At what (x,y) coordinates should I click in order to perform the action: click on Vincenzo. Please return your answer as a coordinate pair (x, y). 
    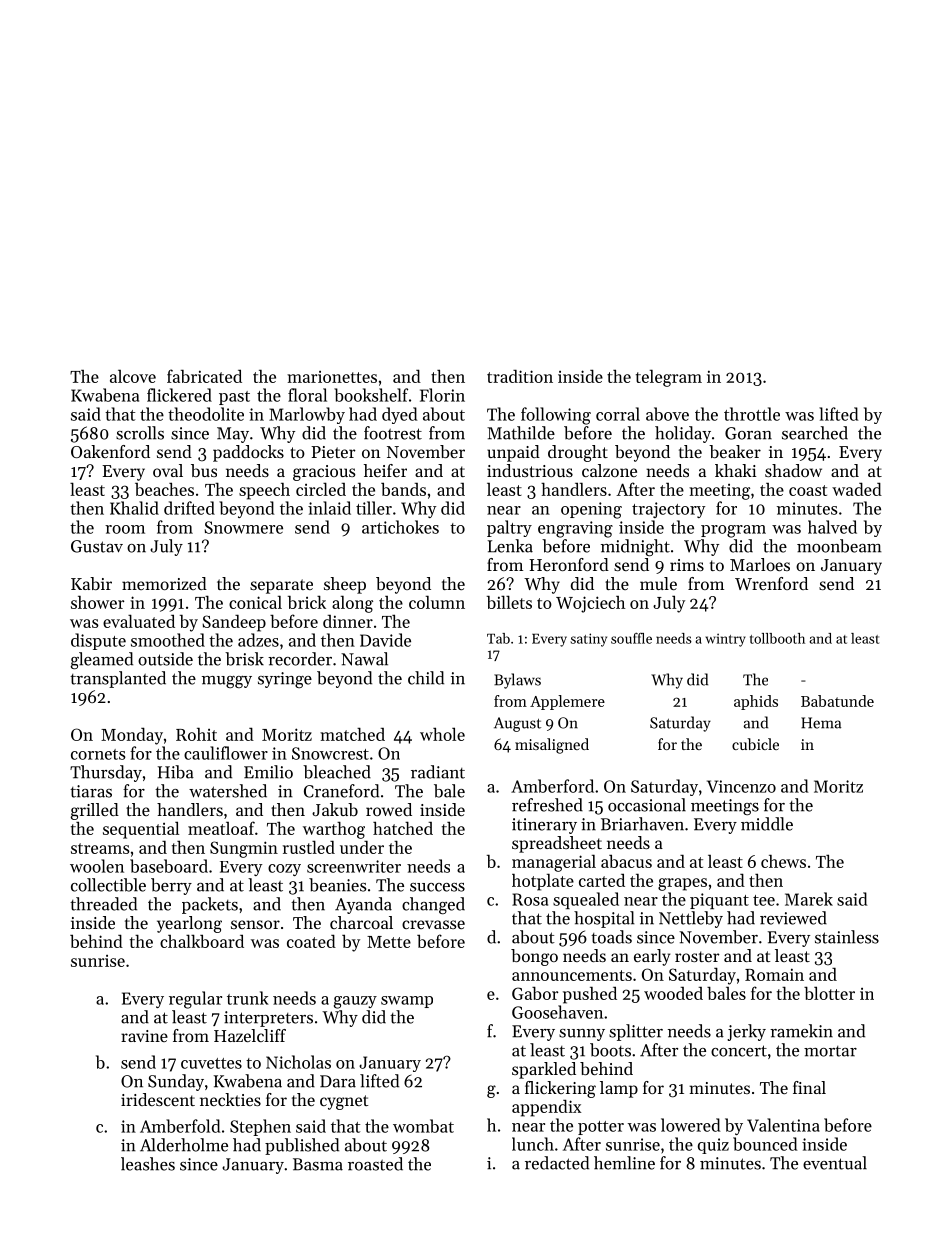
    Looking at the image, I should click on (741, 786).
